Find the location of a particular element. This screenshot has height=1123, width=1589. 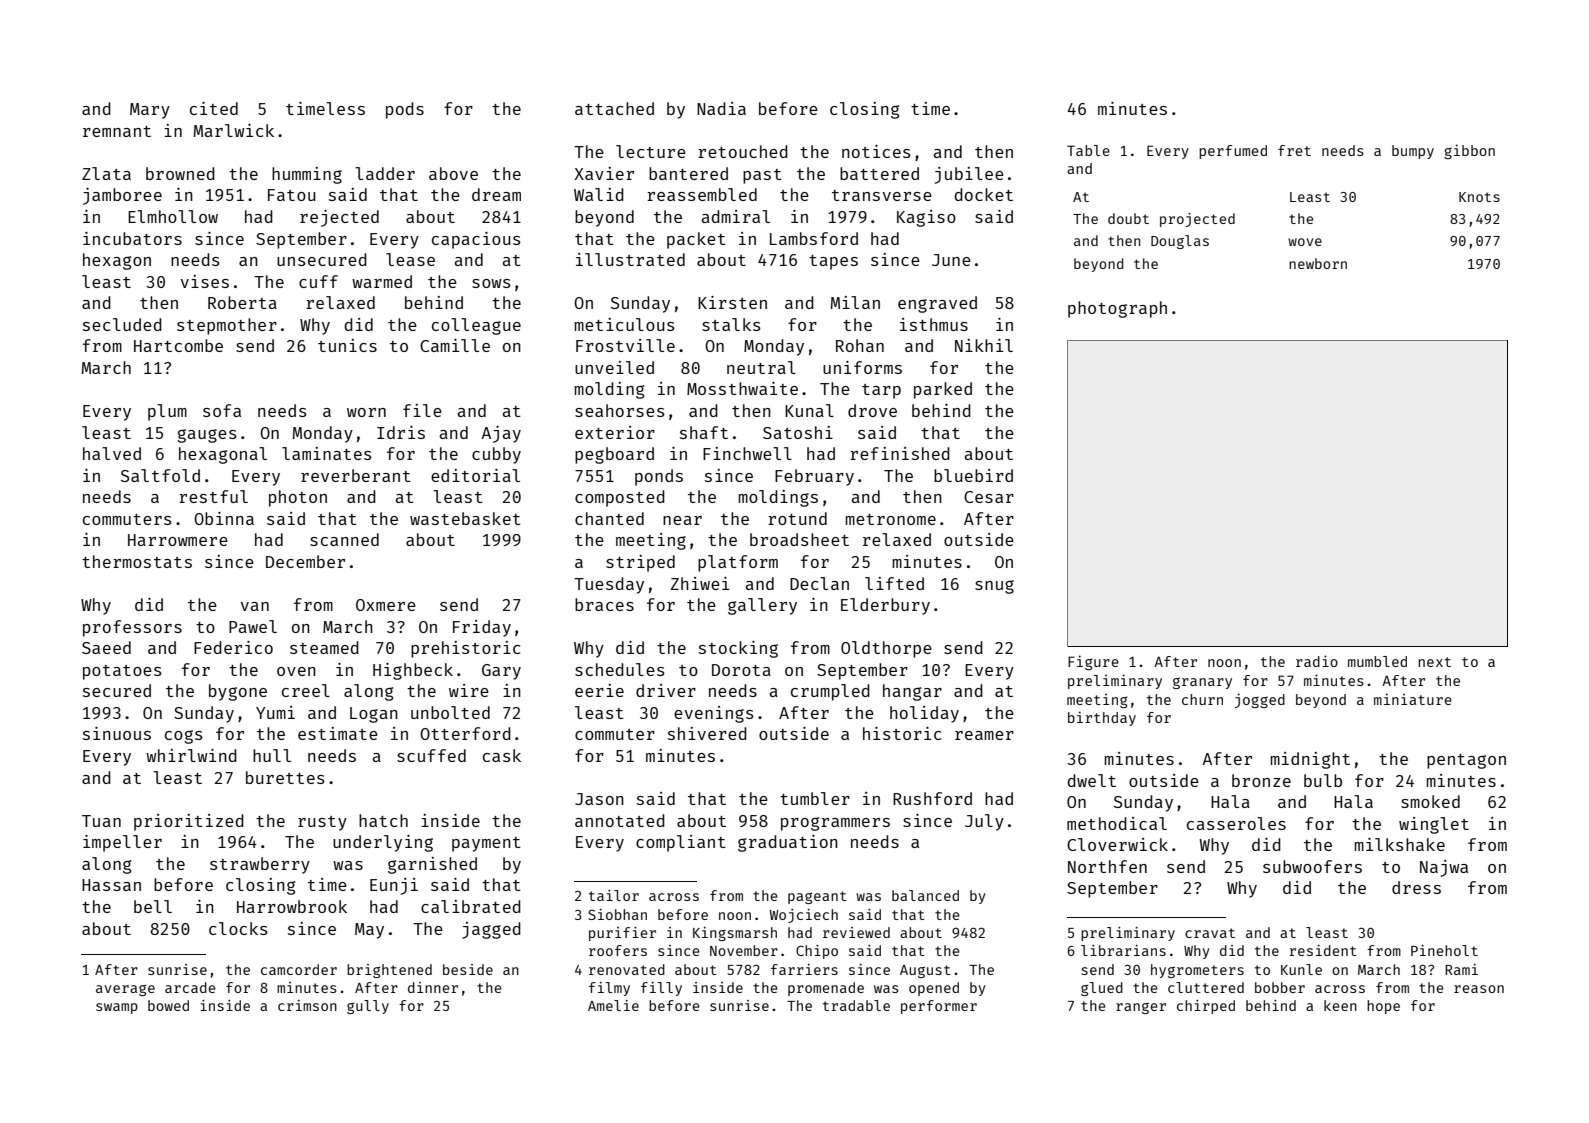

next is located at coordinates (1434, 662).
